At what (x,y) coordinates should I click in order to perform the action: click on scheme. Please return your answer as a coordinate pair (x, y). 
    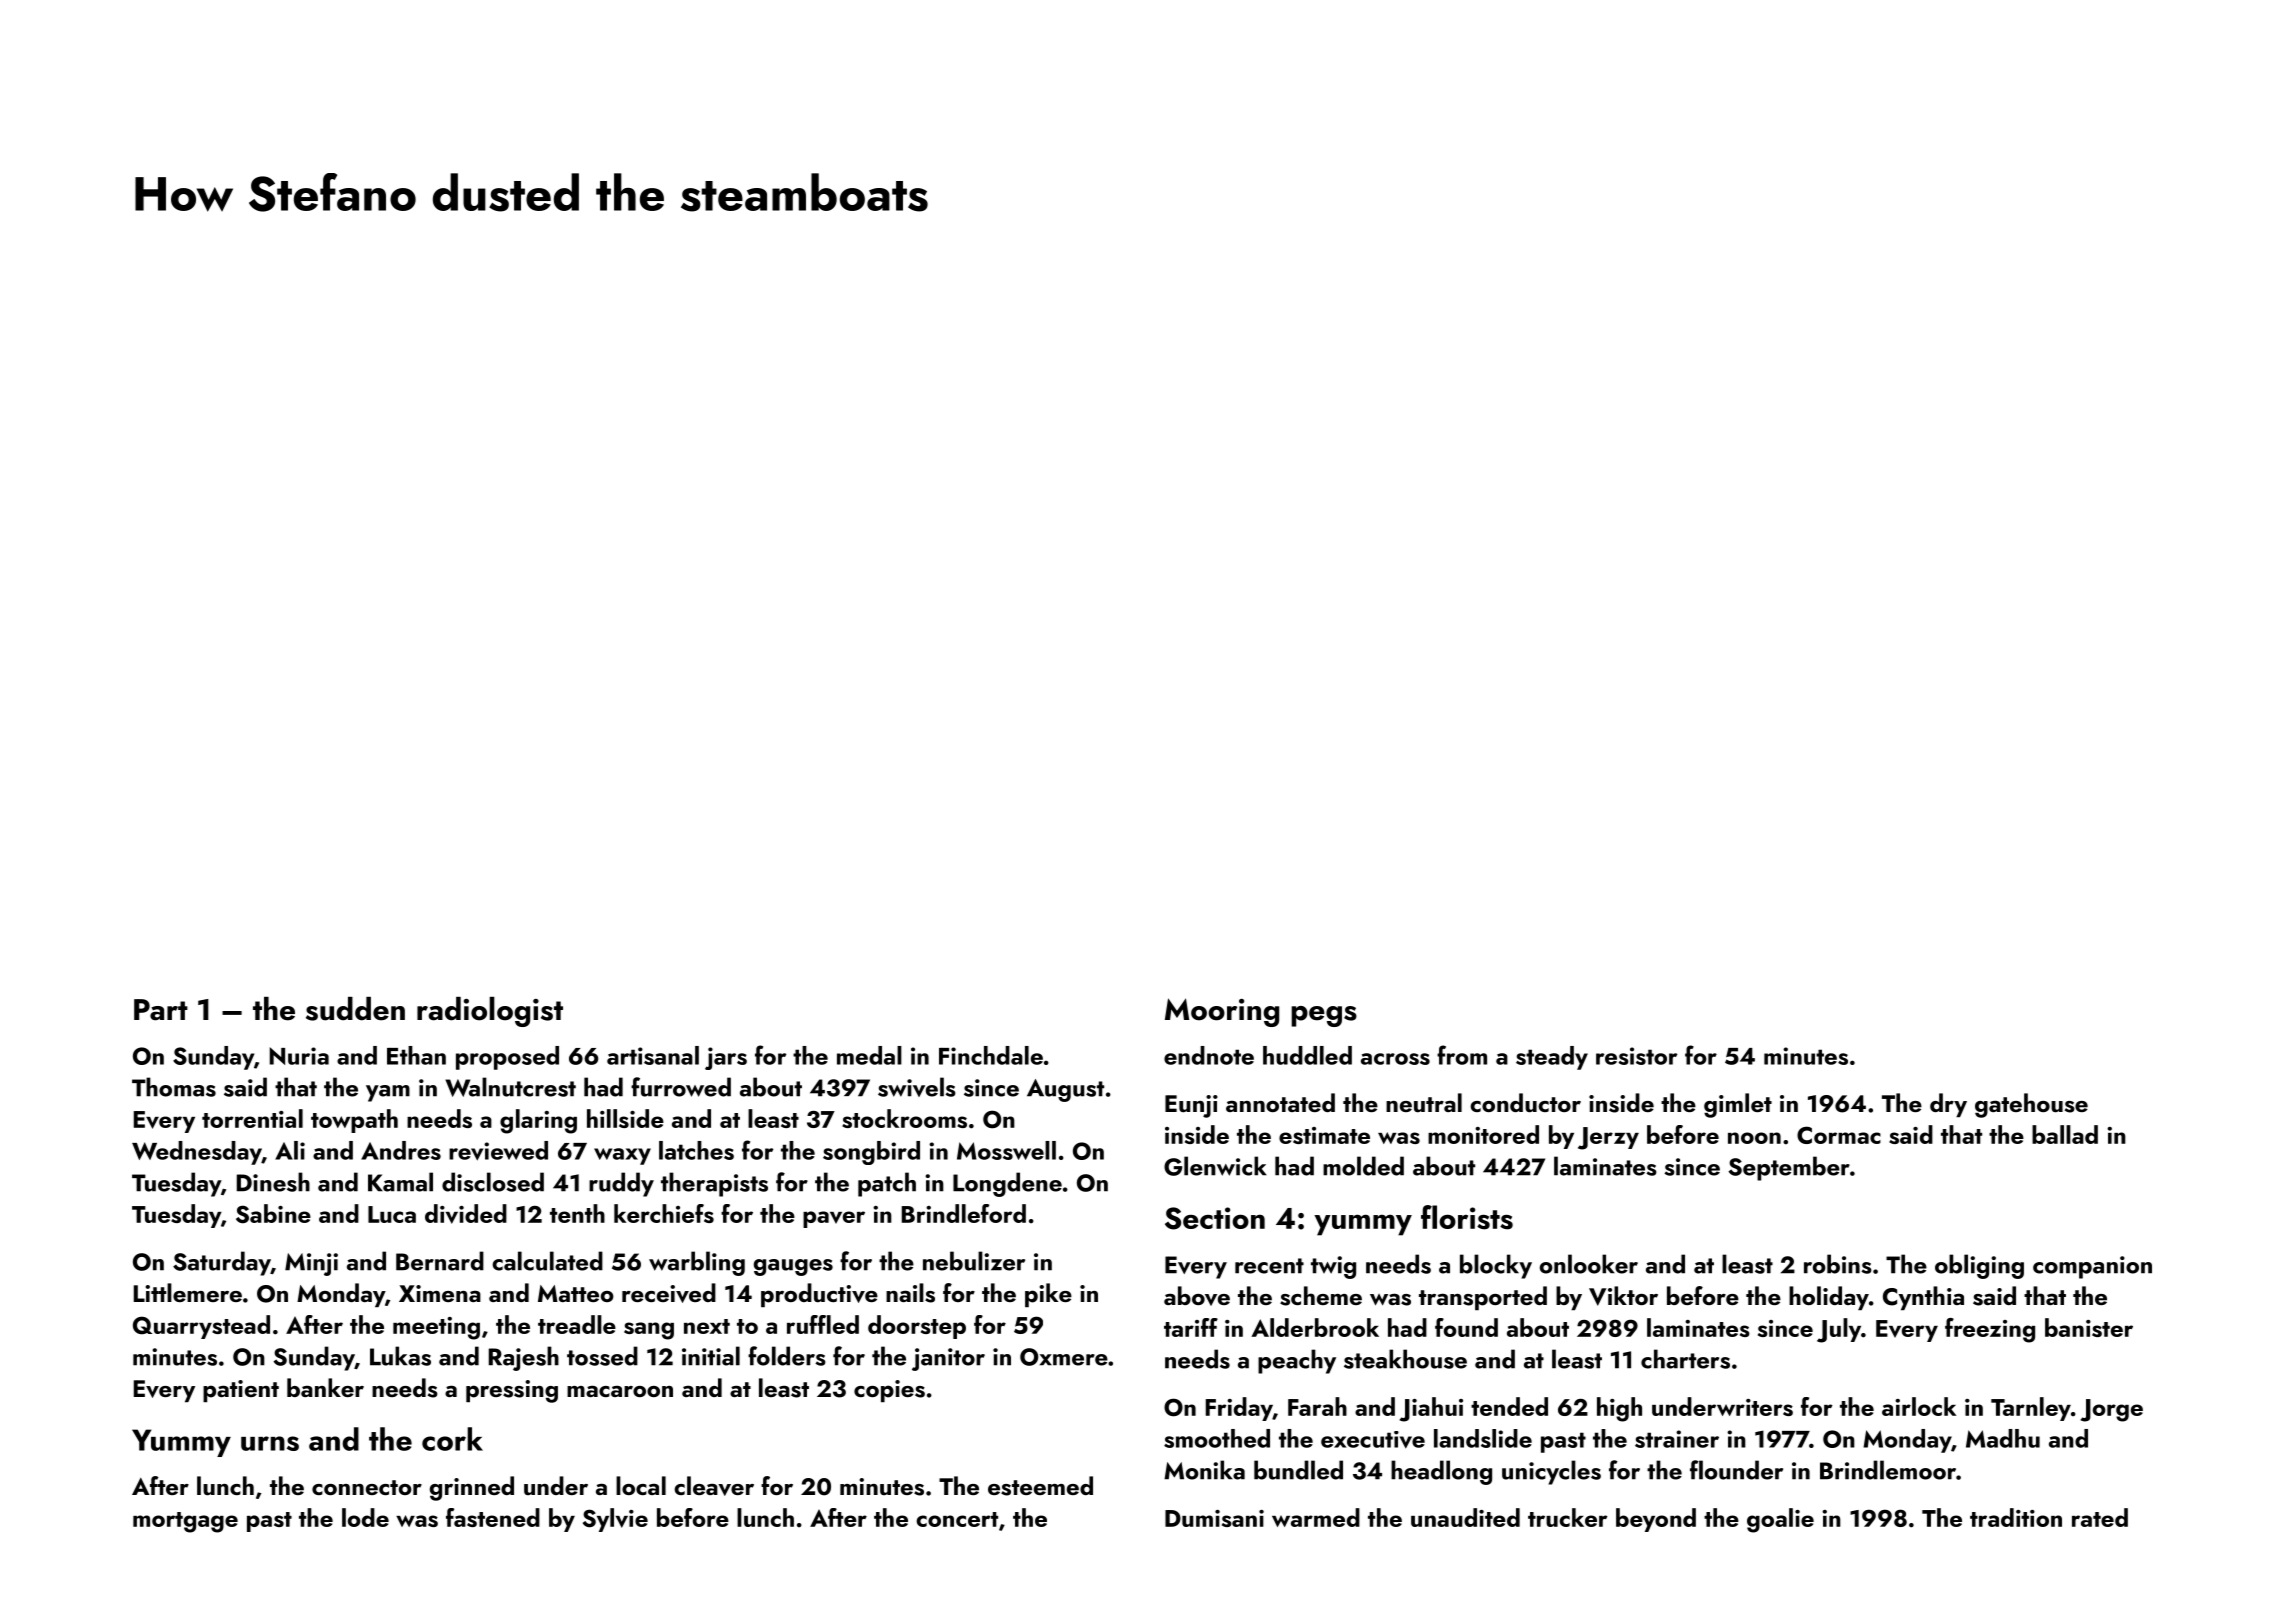
    Looking at the image, I should click on (1321, 1296).
